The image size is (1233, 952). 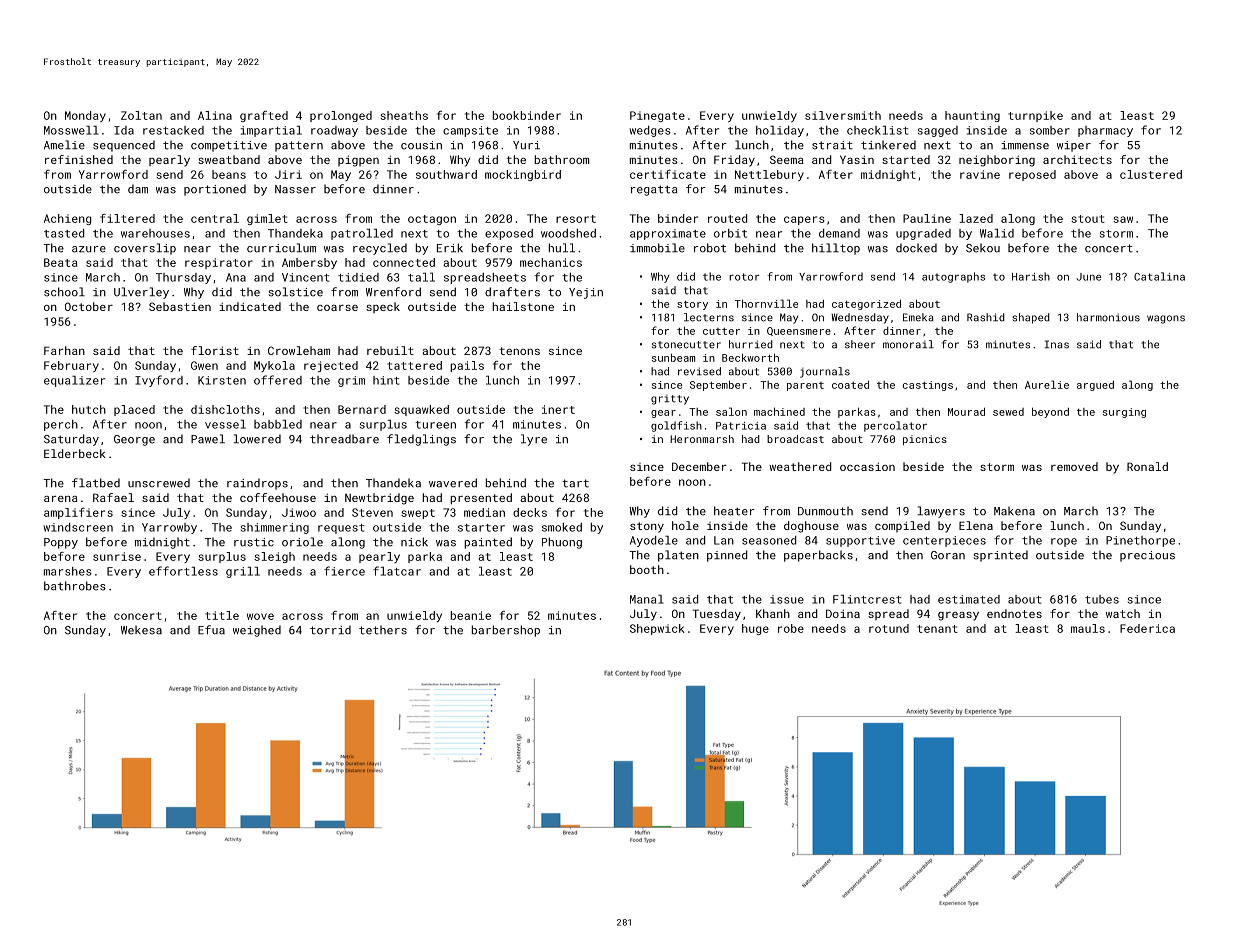 What do you see at coordinates (843, 115) in the screenshot?
I see `silversmith` at bounding box center [843, 115].
